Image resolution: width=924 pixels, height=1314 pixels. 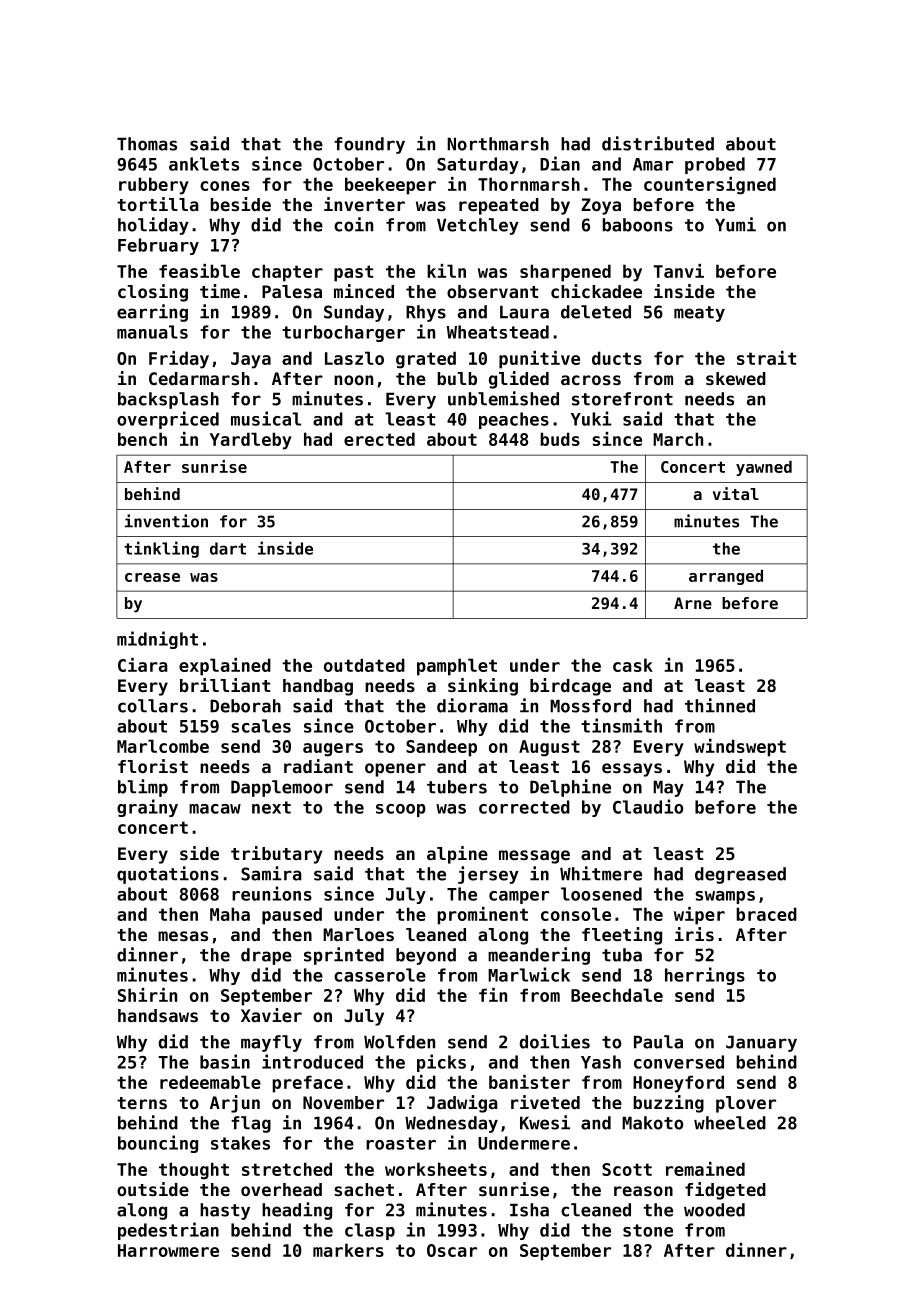 I want to click on Yardleby, so click(x=251, y=441).
